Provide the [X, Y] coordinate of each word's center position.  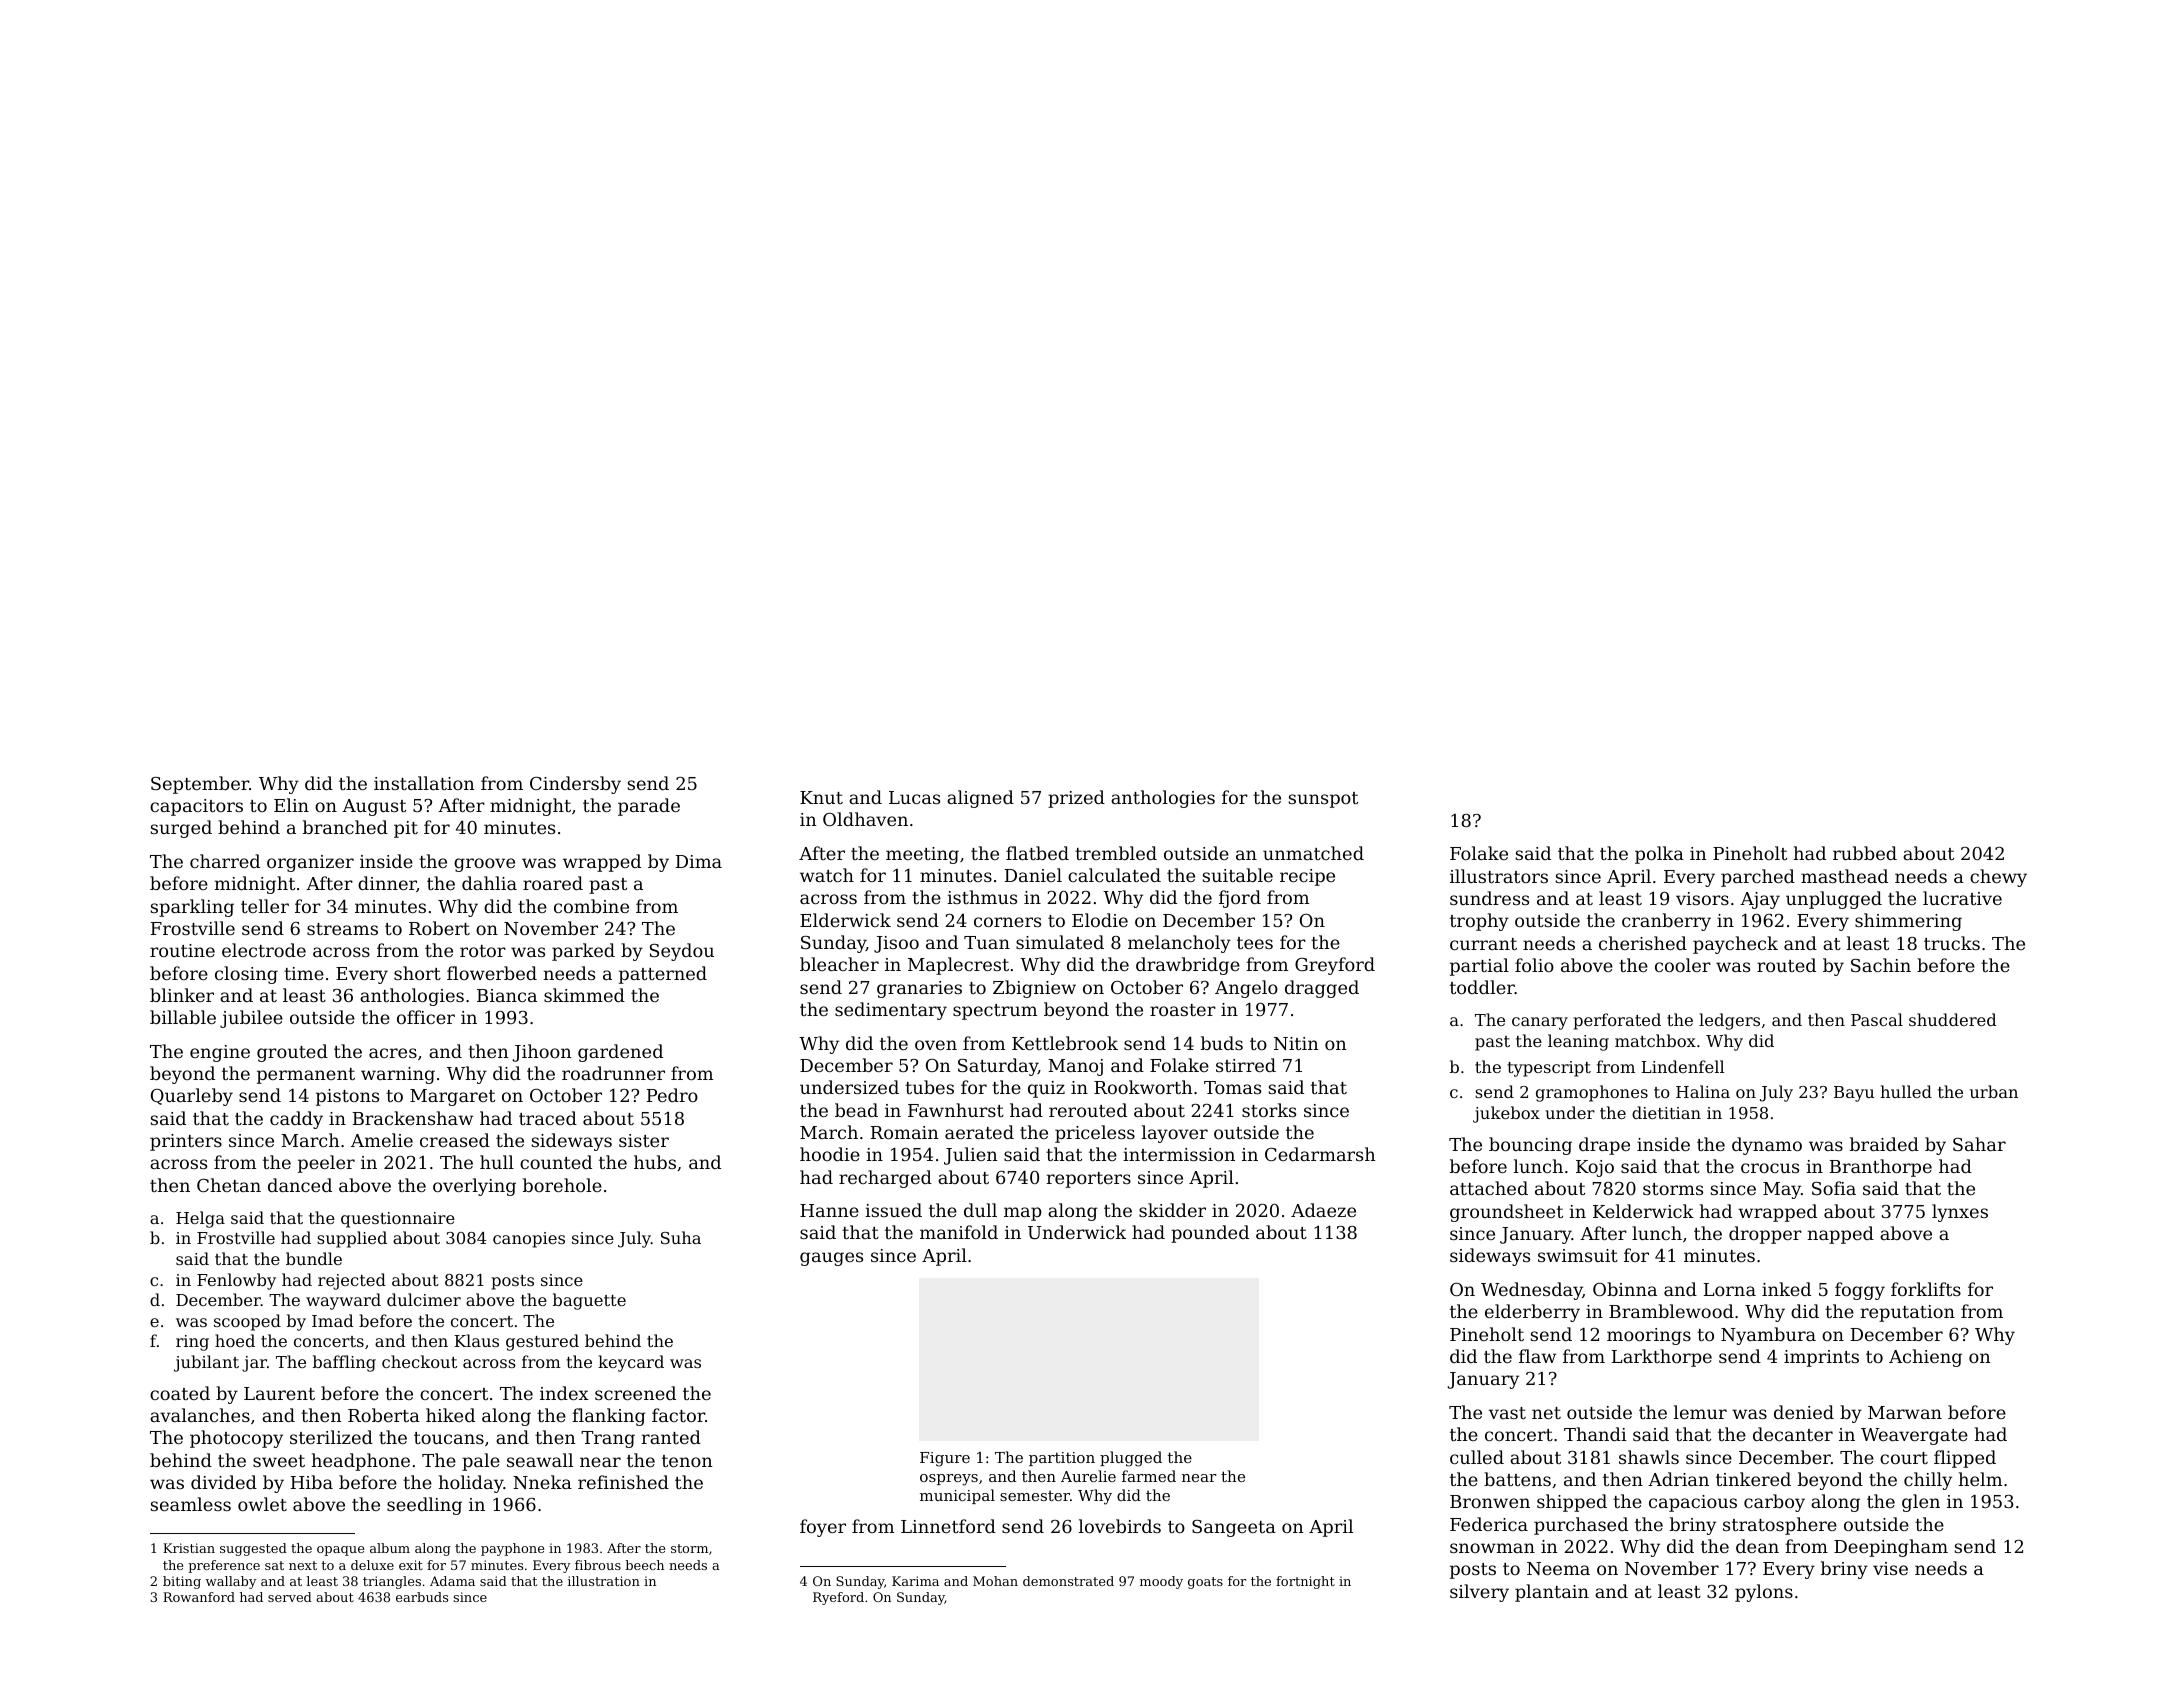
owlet [262, 1504]
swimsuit [1578, 1255]
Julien [970, 1156]
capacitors [196, 807]
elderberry [1532, 1313]
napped [1841, 1235]
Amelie [382, 1140]
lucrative [1962, 898]
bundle [314, 1258]
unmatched [1313, 853]
